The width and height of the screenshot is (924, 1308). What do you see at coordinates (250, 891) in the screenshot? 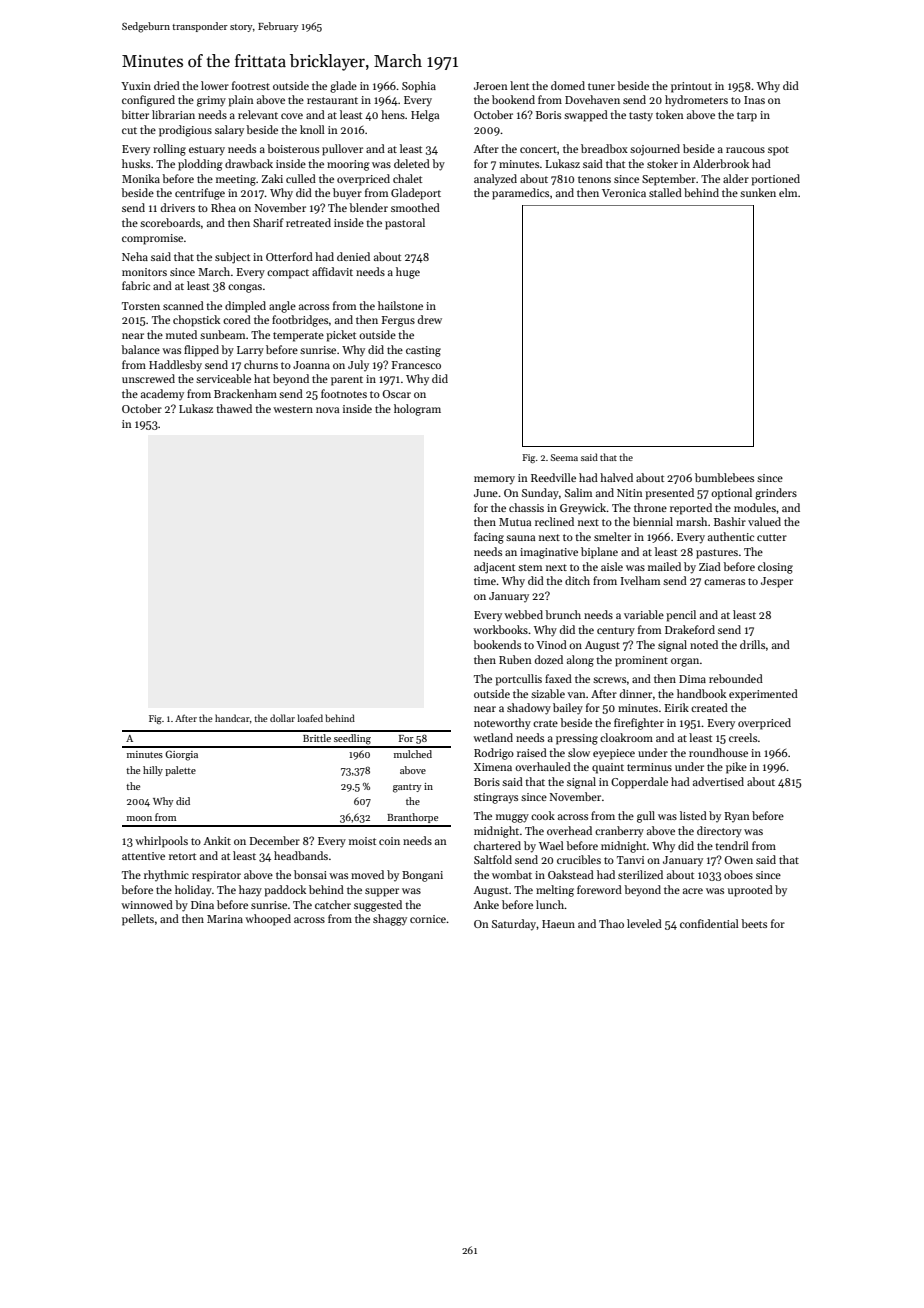
I see `hazy` at bounding box center [250, 891].
